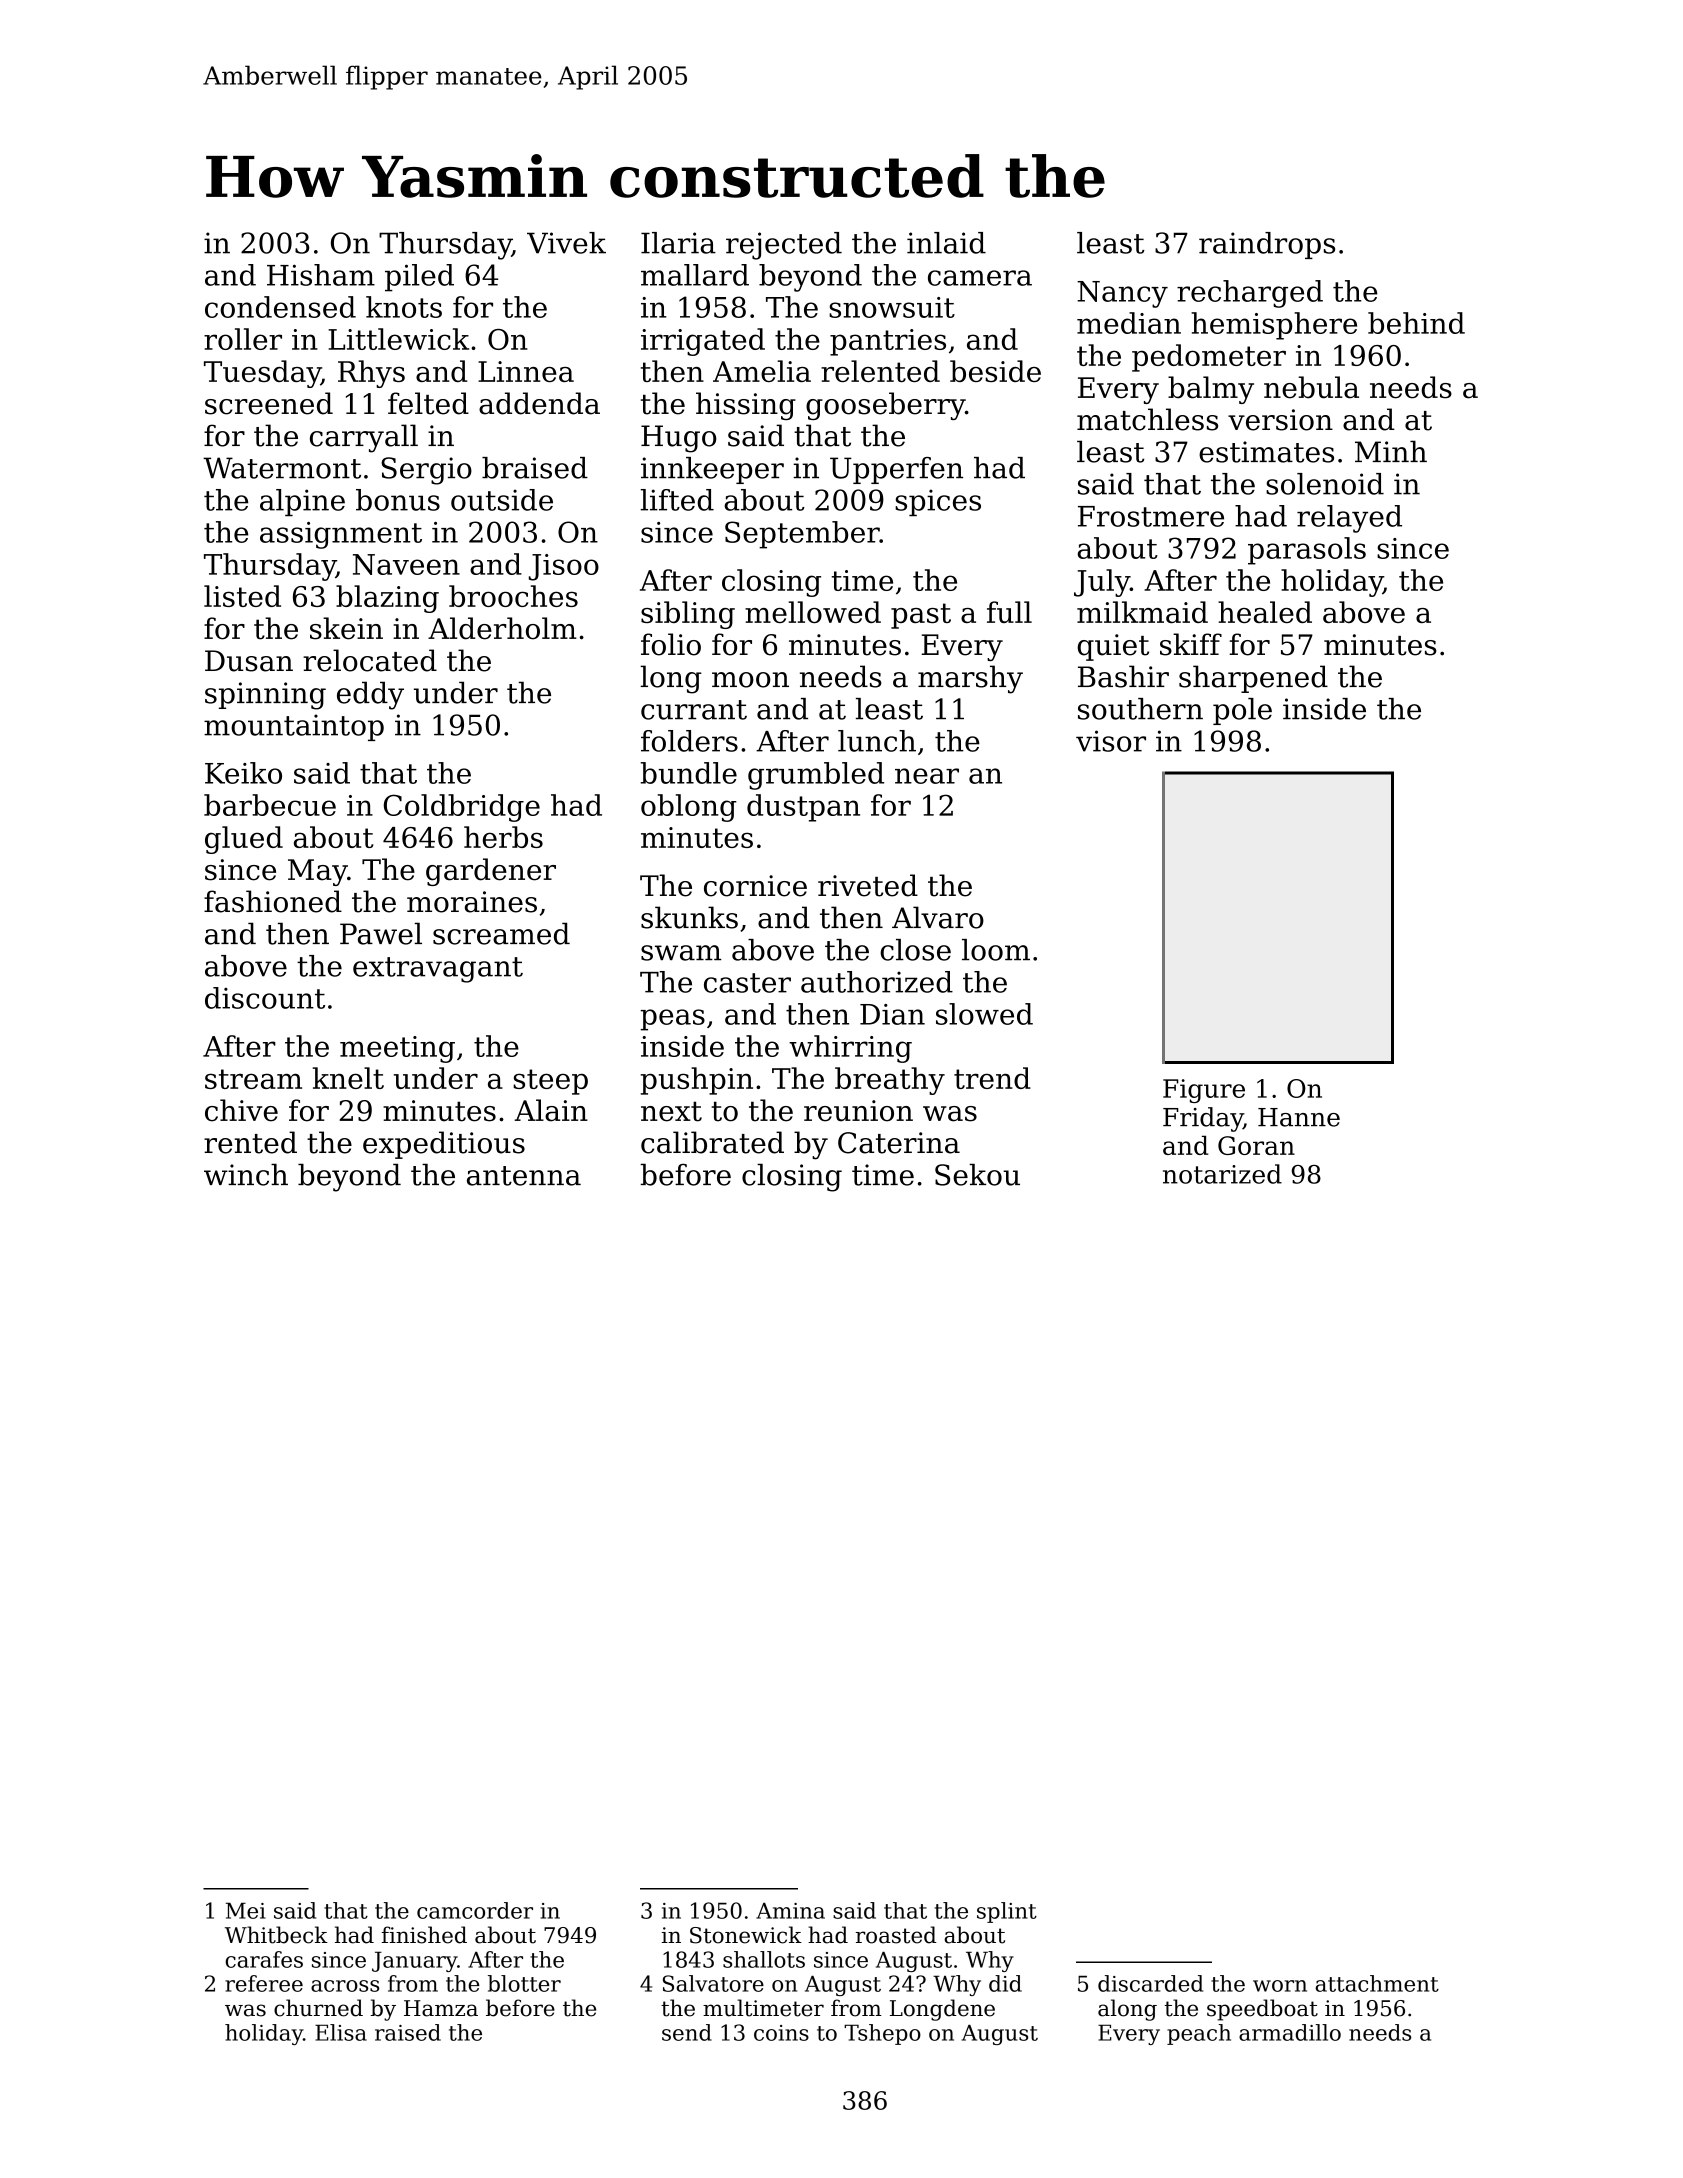  Describe the element at coordinates (475, 1910) in the screenshot. I see `camcorder` at that location.
